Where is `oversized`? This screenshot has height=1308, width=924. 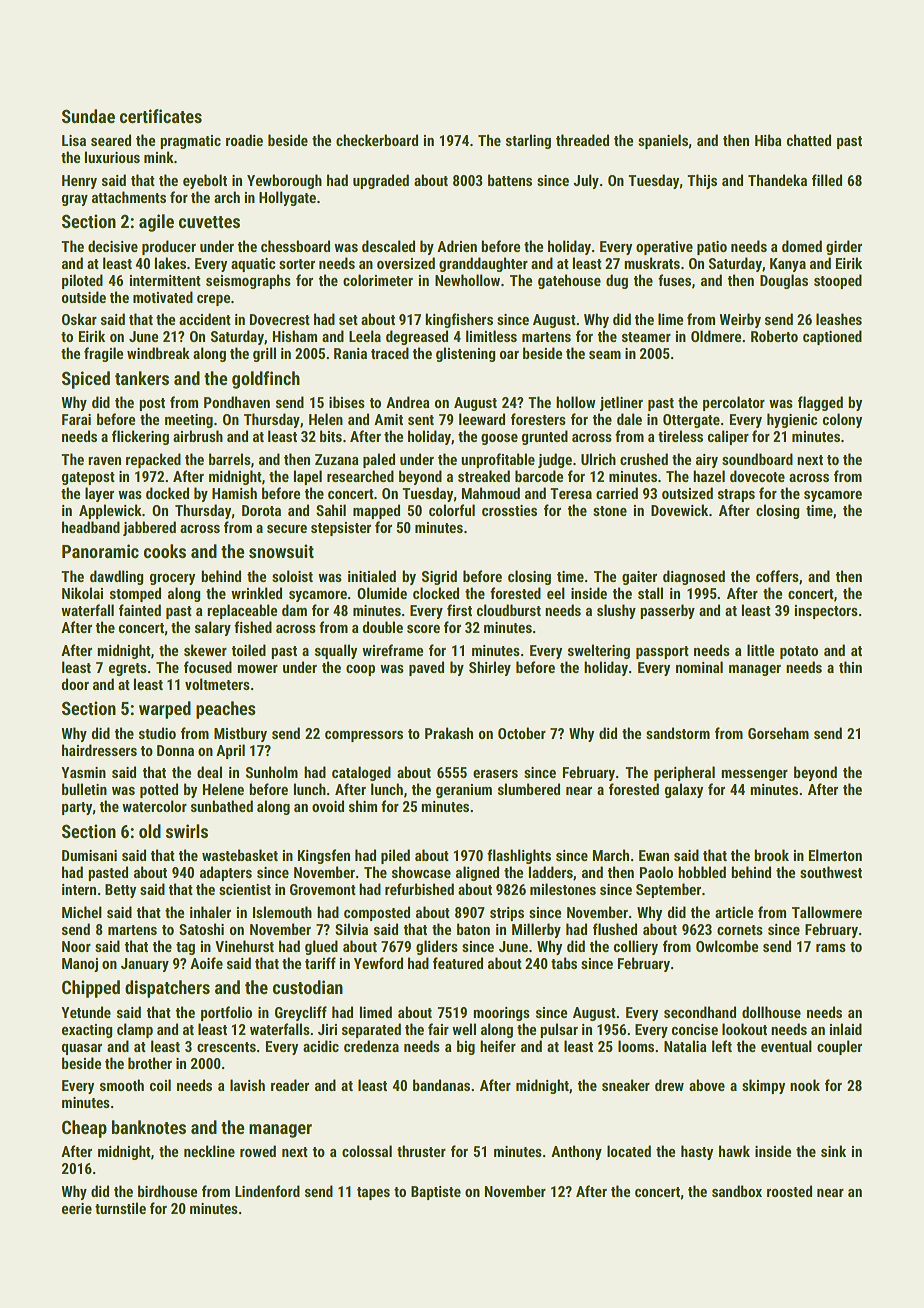 oversized is located at coordinates (406, 263).
